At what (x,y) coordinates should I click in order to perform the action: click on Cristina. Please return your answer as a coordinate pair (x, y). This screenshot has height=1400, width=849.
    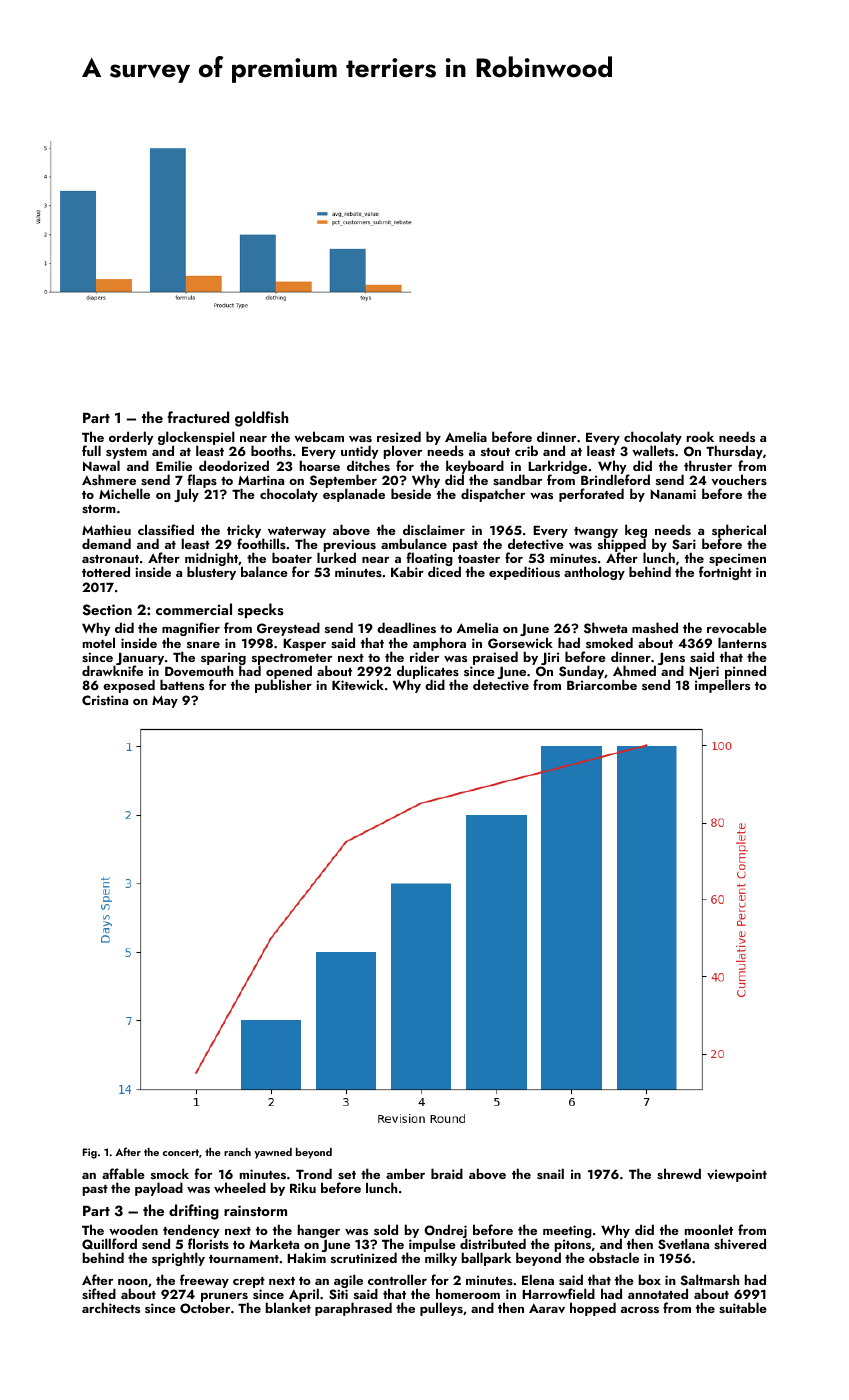
    Looking at the image, I should click on (105, 700).
